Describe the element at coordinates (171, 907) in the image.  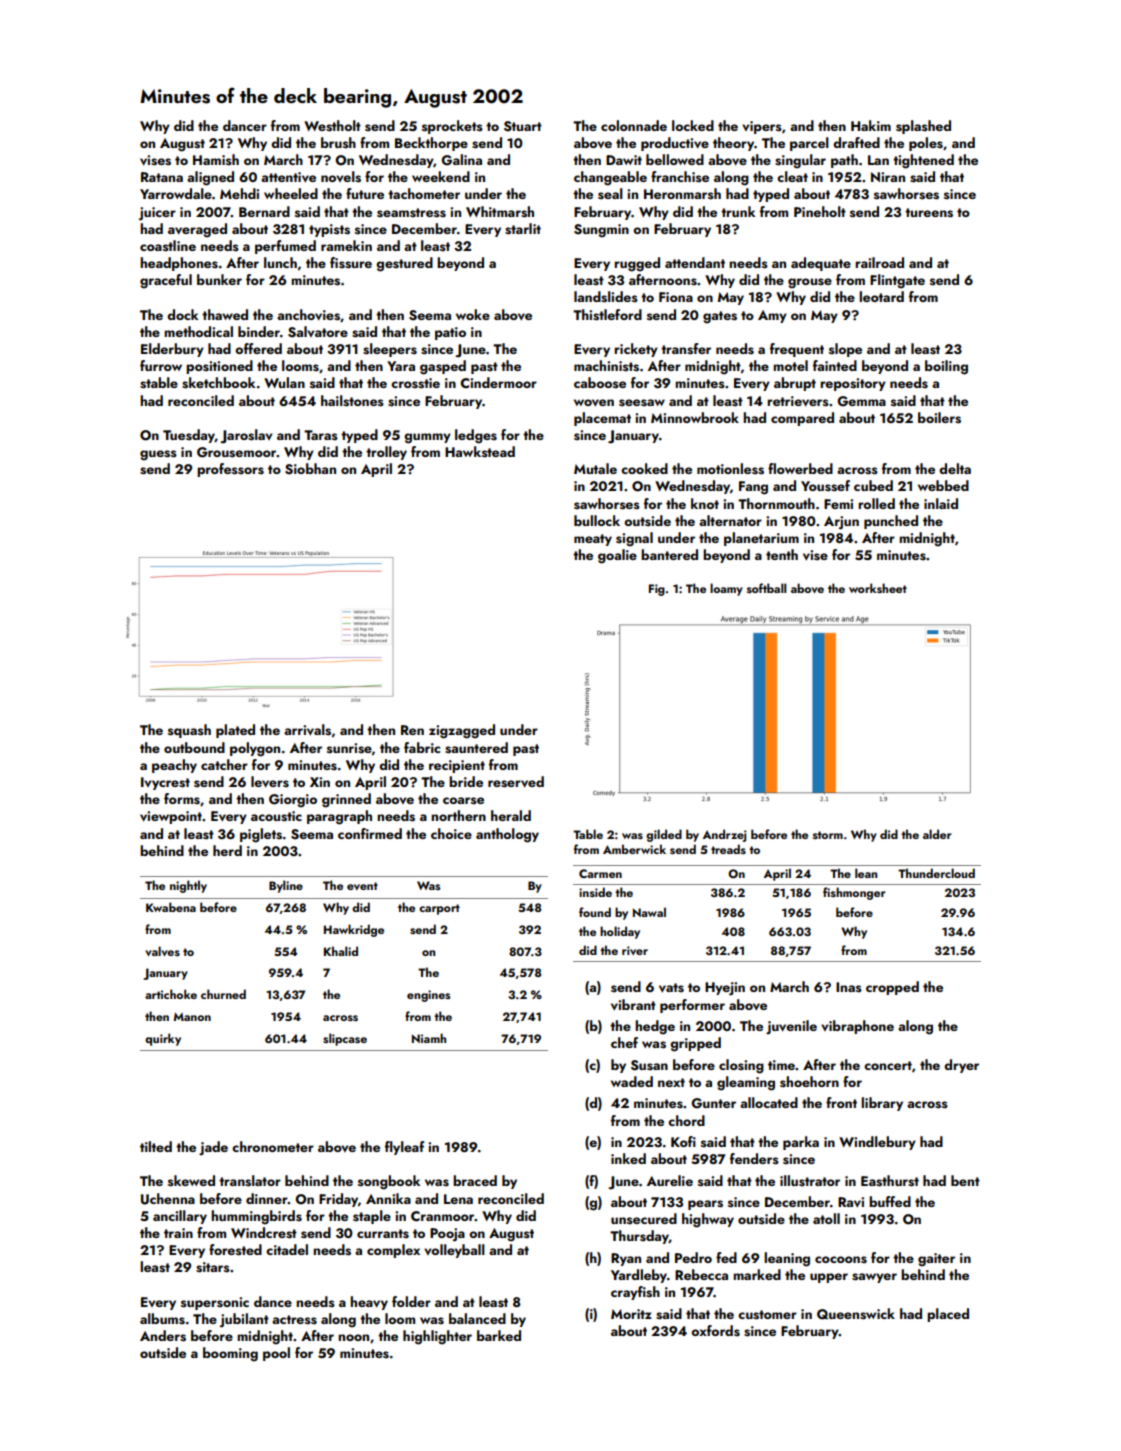
I see `Kwabena` at that location.
